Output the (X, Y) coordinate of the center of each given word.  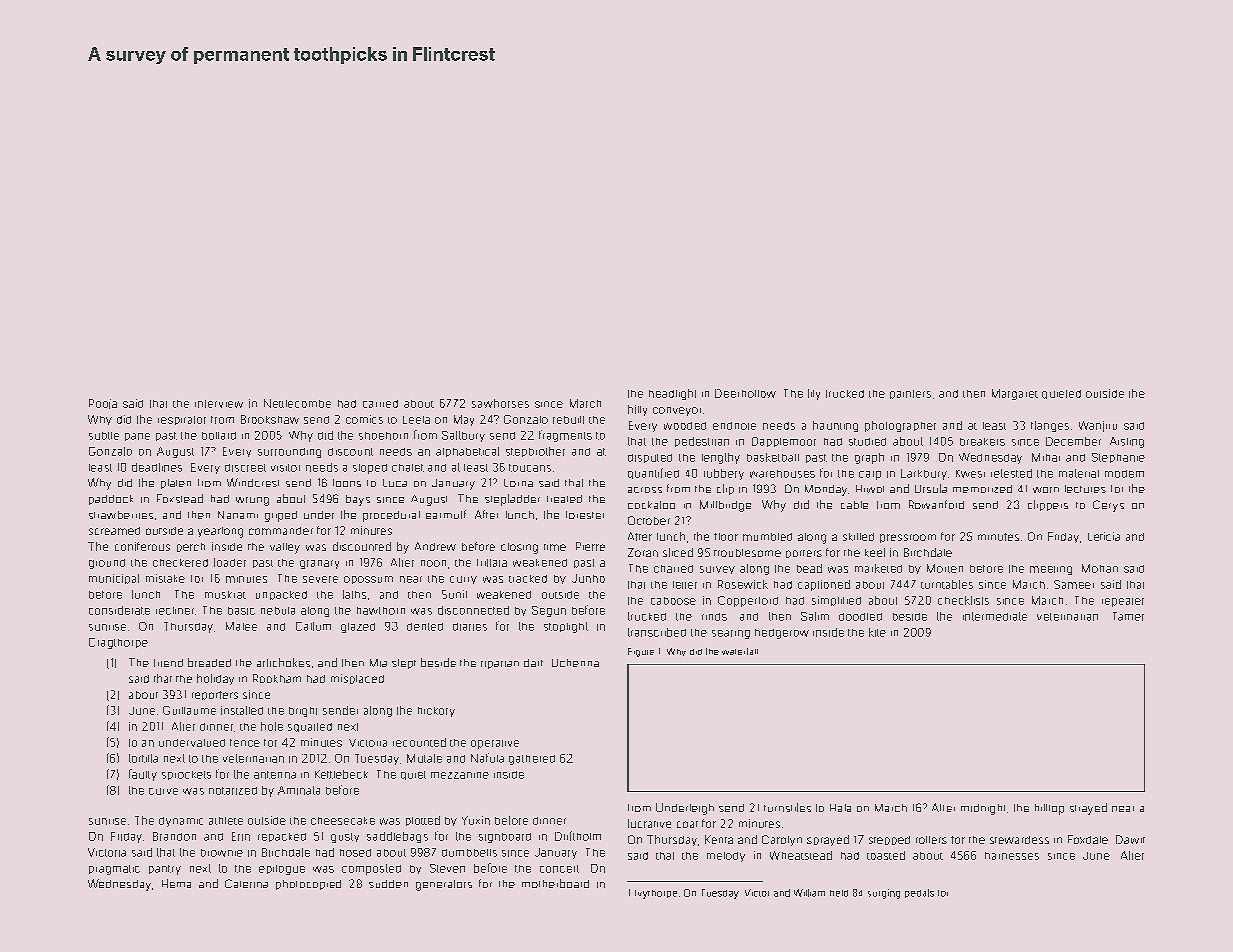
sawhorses (500, 403)
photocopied (308, 885)
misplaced (357, 679)
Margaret (1015, 394)
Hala (840, 808)
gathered (532, 760)
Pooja (103, 404)
